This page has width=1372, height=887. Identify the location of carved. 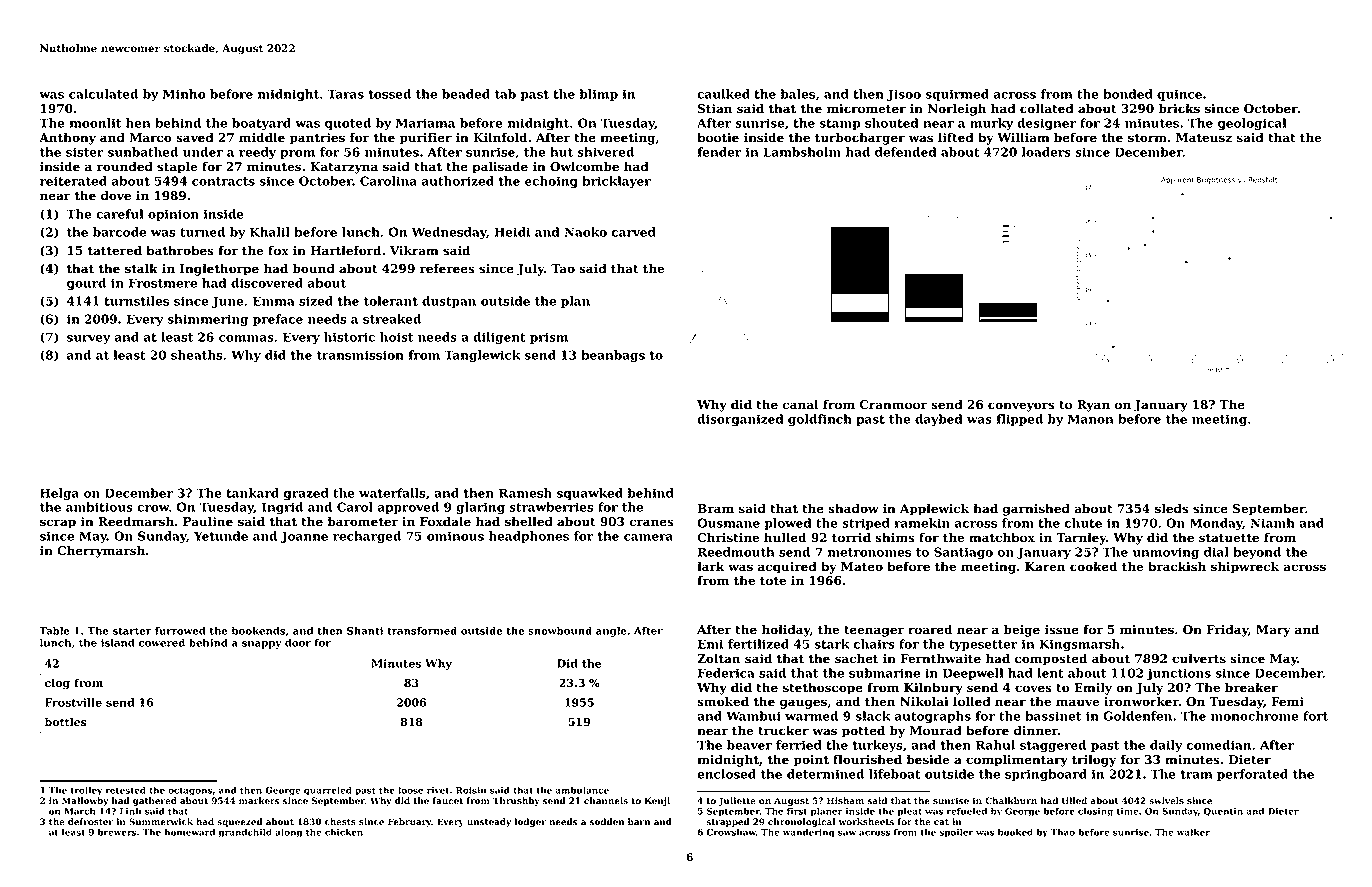
(634, 232).
